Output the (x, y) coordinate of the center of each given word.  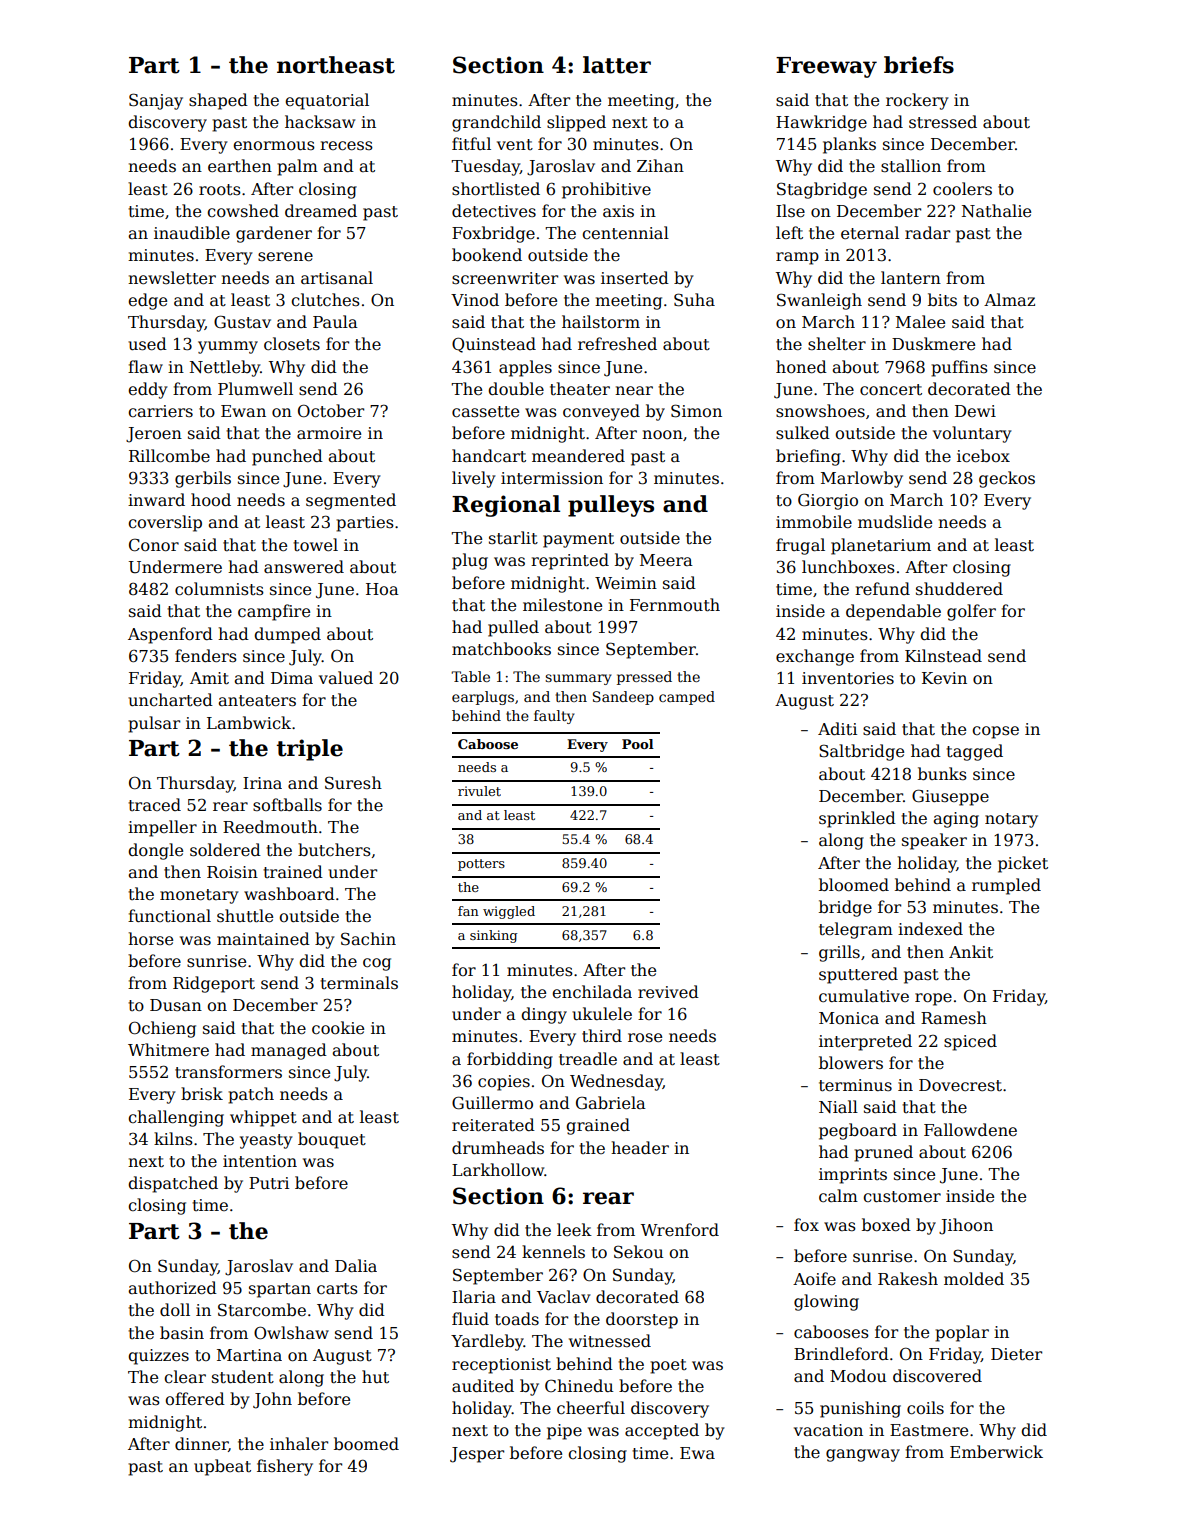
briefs (919, 65)
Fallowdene (970, 1129)
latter (617, 65)
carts (337, 1289)
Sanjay (156, 101)
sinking (493, 936)
